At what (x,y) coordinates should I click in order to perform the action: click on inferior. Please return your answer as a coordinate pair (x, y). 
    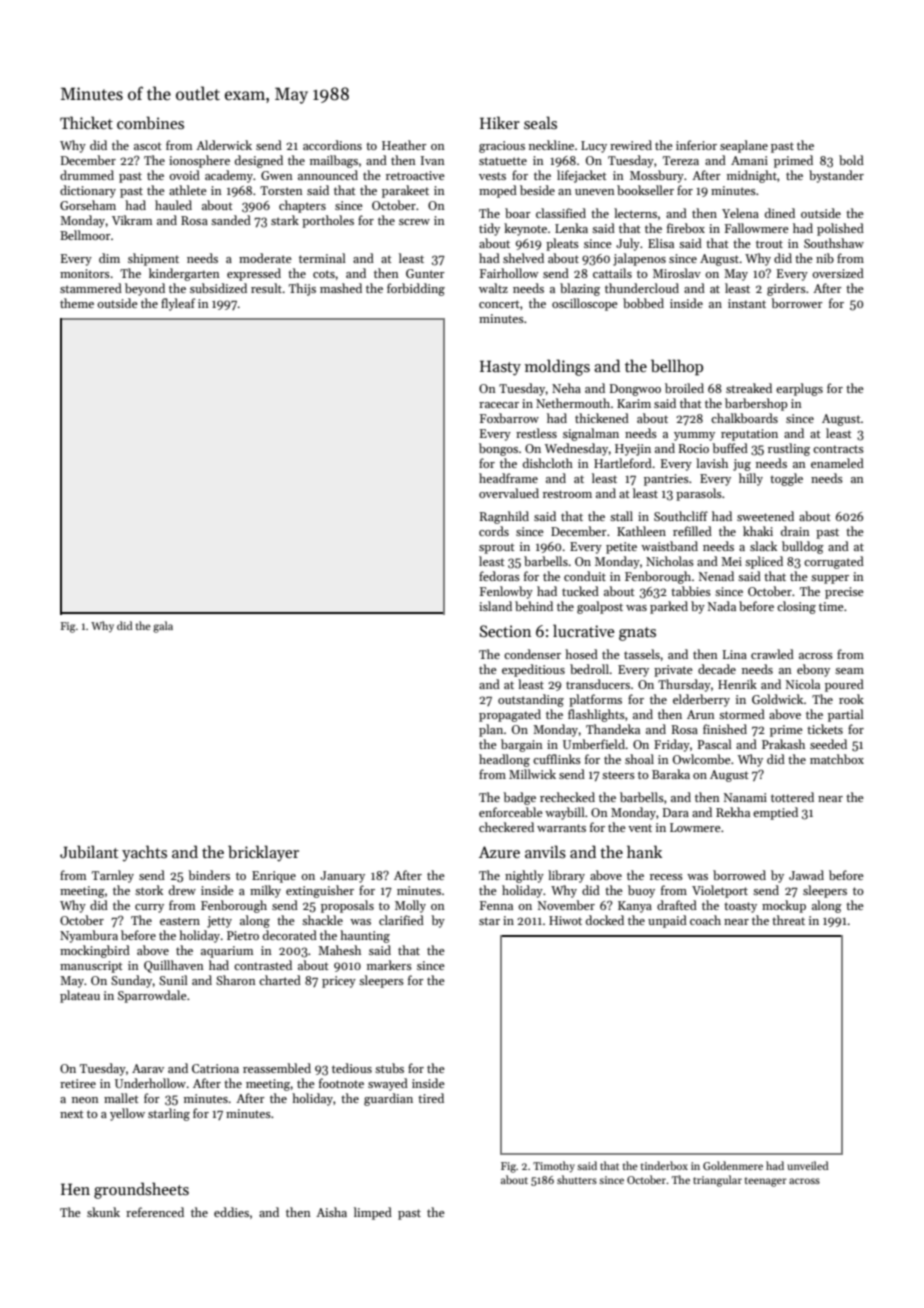
    Looking at the image, I should click on (696, 145).
